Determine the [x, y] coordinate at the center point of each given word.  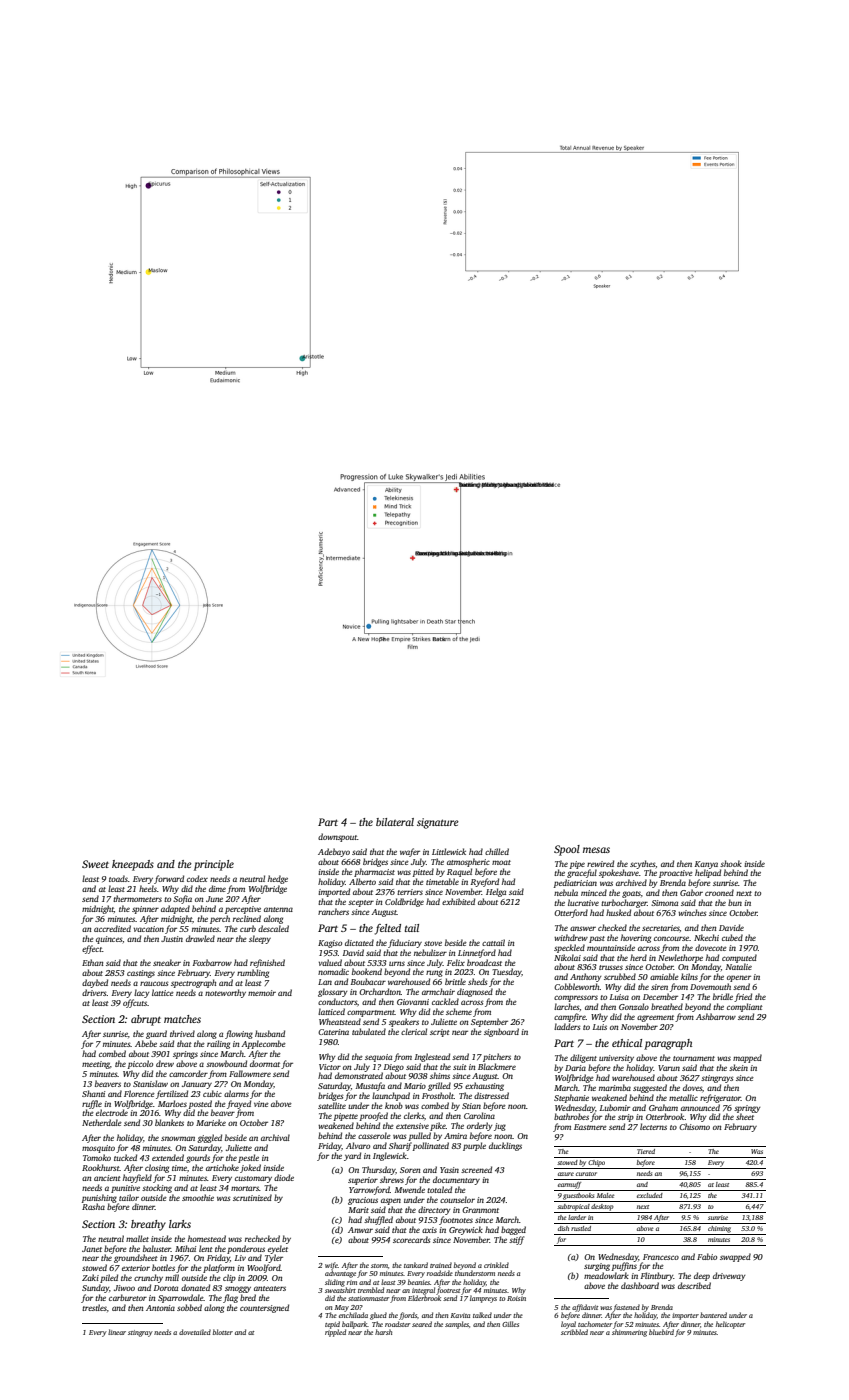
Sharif [400, 1146]
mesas [596, 850]
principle [214, 865]
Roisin [516, 1298]
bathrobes [571, 1116]
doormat [265, 1063]
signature [438, 823]
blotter [223, 1332]
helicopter [730, 1325]
